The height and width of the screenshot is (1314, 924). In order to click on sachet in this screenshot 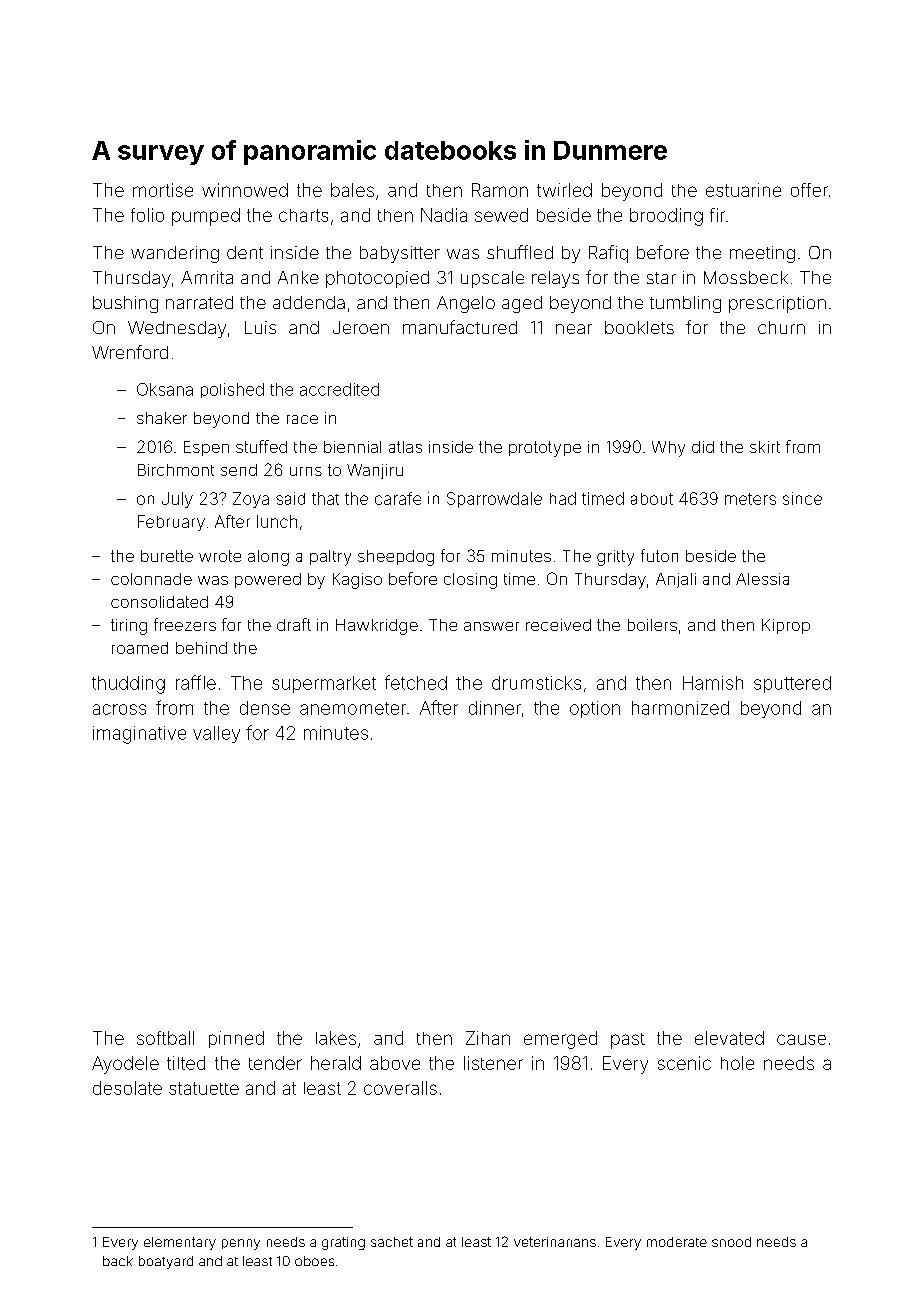, I will do `click(392, 1242)`.
